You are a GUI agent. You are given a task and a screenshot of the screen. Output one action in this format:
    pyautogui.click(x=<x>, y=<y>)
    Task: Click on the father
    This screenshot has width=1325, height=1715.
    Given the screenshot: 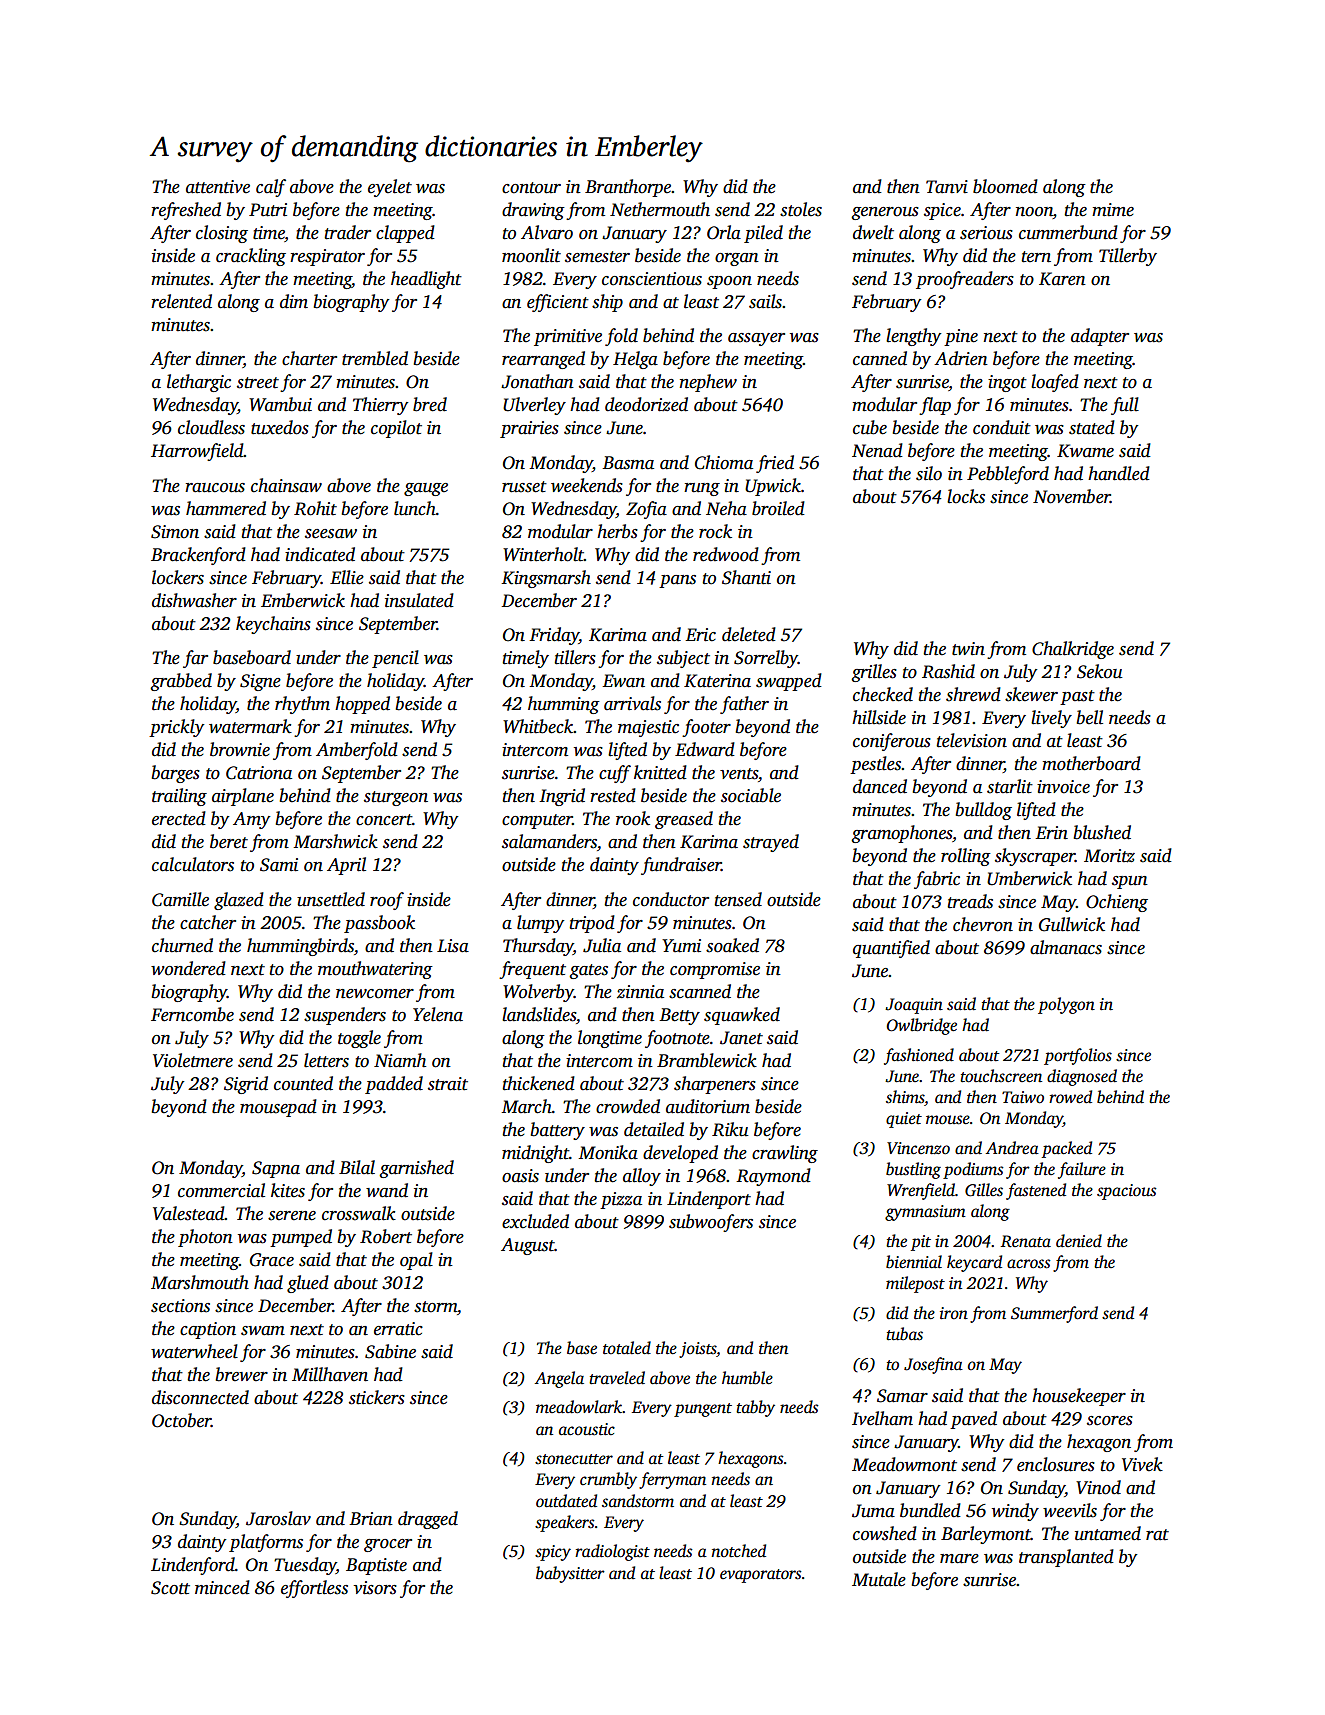 What is the action you would take?
    pyautogui.click(x=744, y=705)
